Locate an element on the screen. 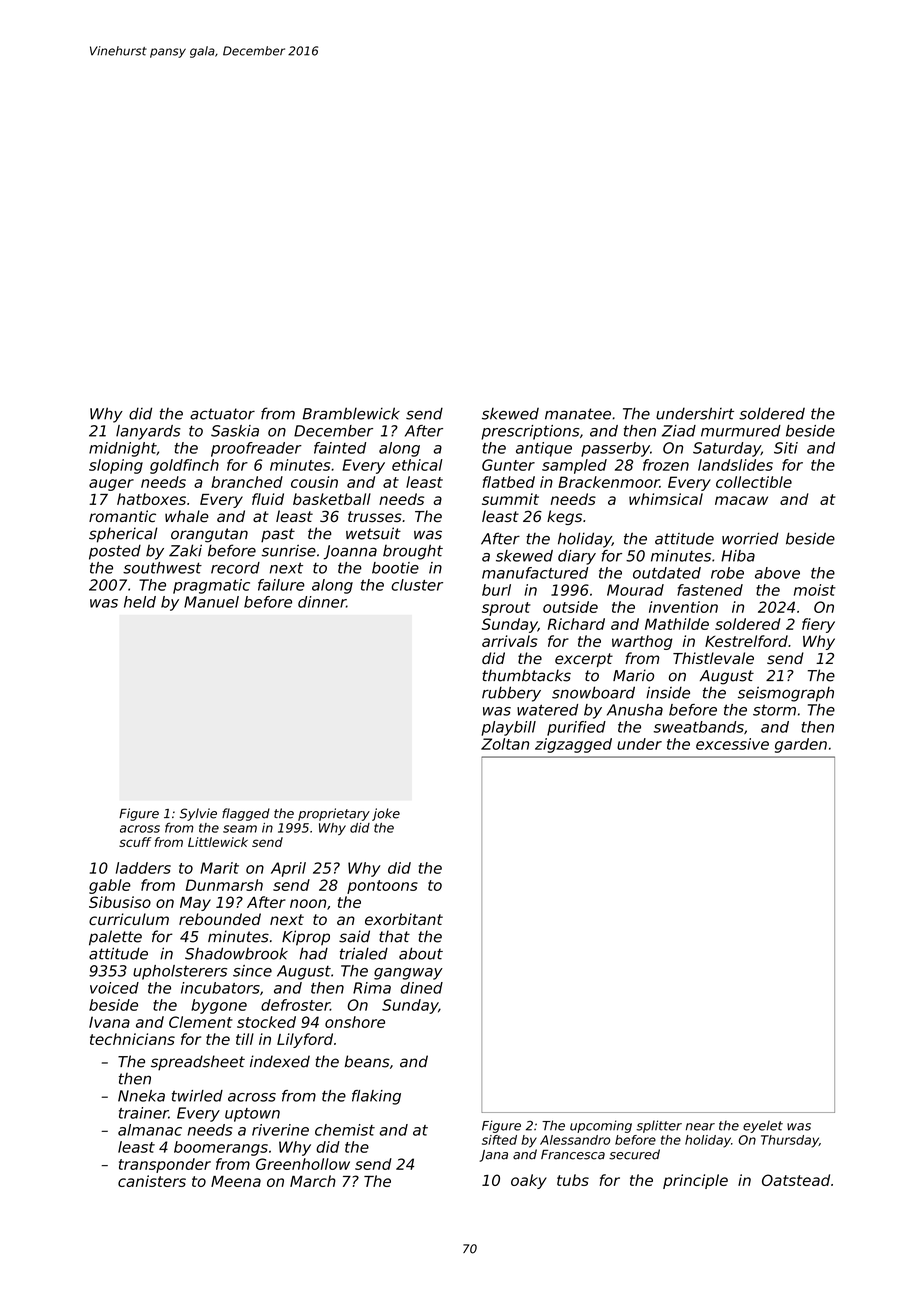  Bramblewick is located at coordinates (351, 413).
